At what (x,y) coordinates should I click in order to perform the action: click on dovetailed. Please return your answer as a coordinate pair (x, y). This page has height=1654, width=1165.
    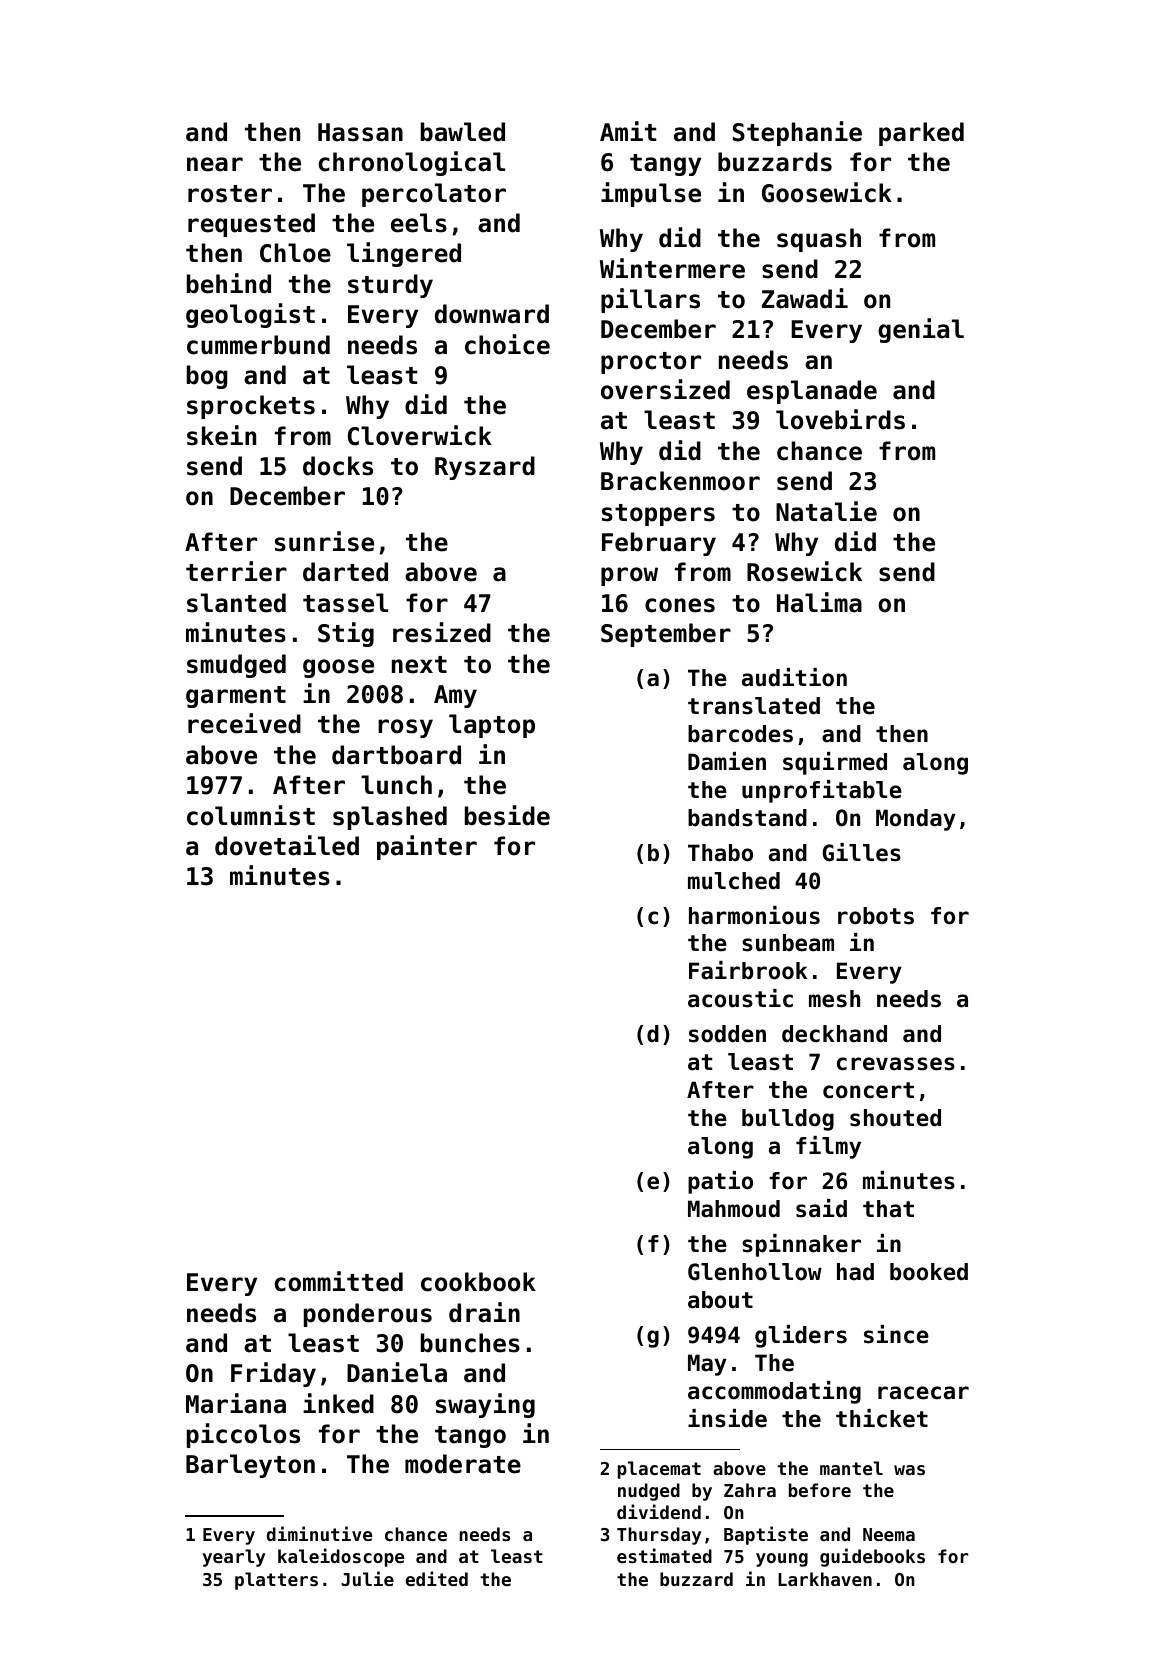
    Looking at the image, I should click on (287, 845).
